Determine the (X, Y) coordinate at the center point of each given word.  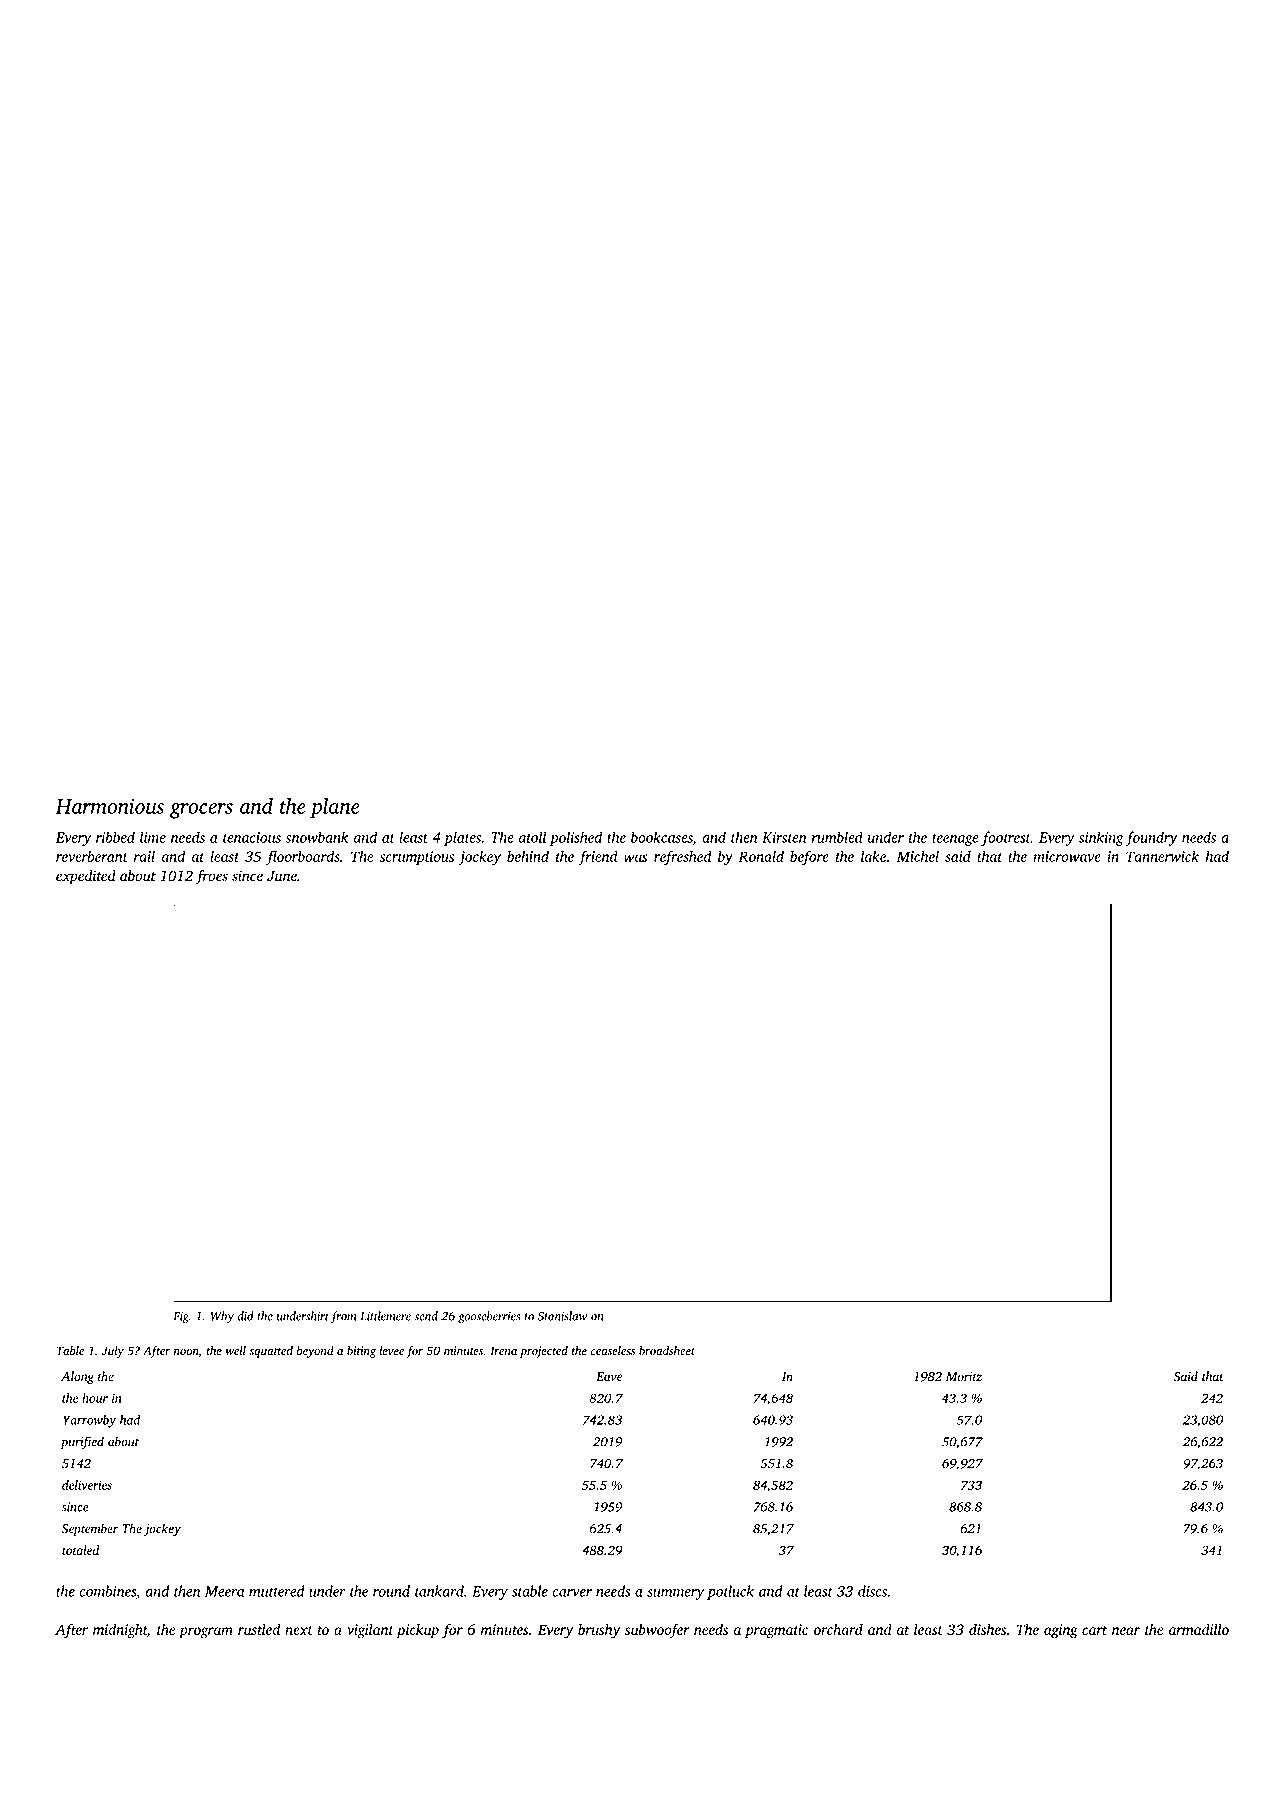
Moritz (964, 1376)
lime (153, 837)
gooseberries (489, 1317)
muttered (277, 1591)
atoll (532, 837)
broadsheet (667, 1350)
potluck (730, 1592)
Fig (181, 1318)
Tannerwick (1162, 856)
